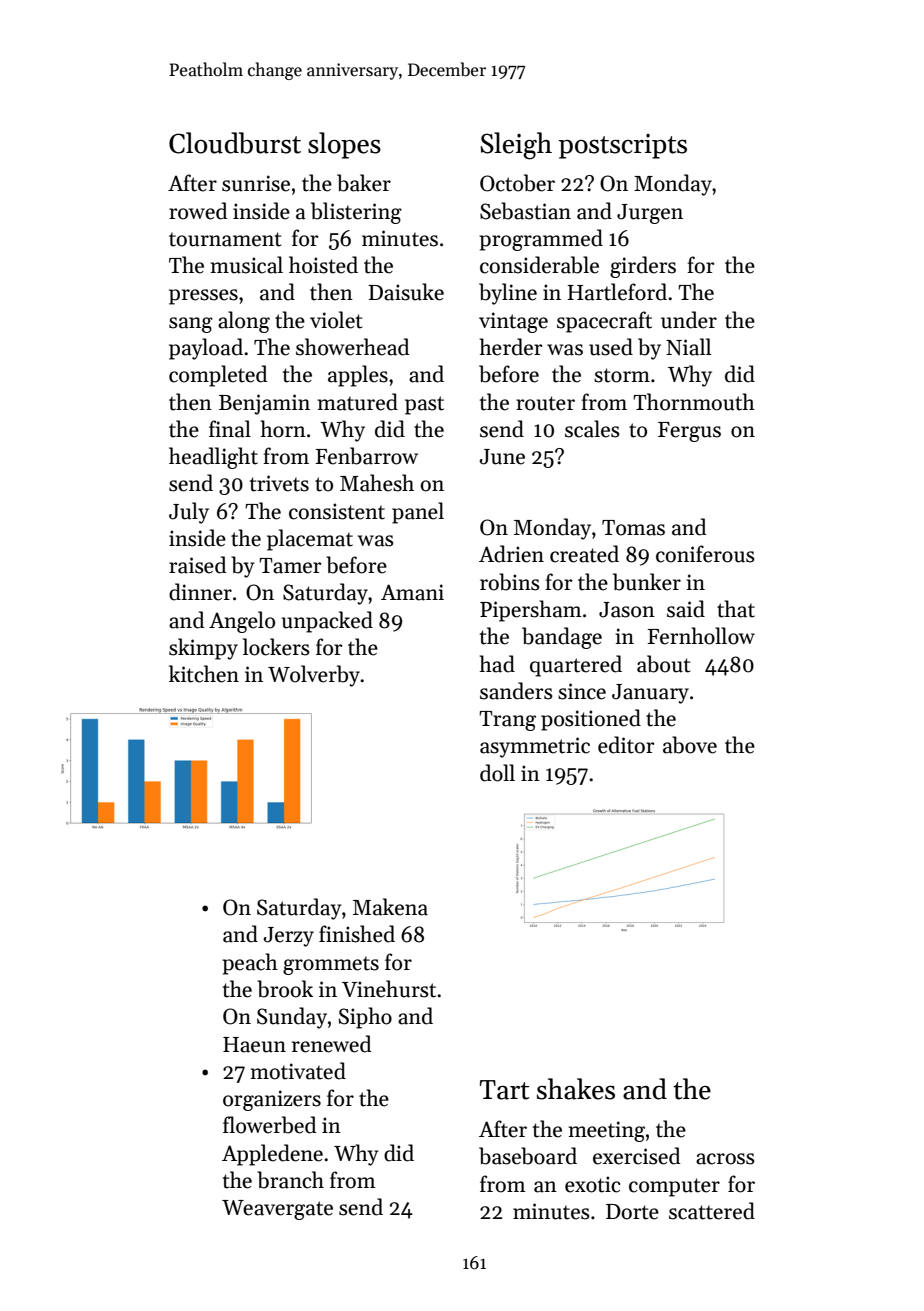 The width and height of the image is (924, 1311). What do you see at coordinates (204, 674) in the image?
I see `kitchen` at bounding box center [204, 674].
